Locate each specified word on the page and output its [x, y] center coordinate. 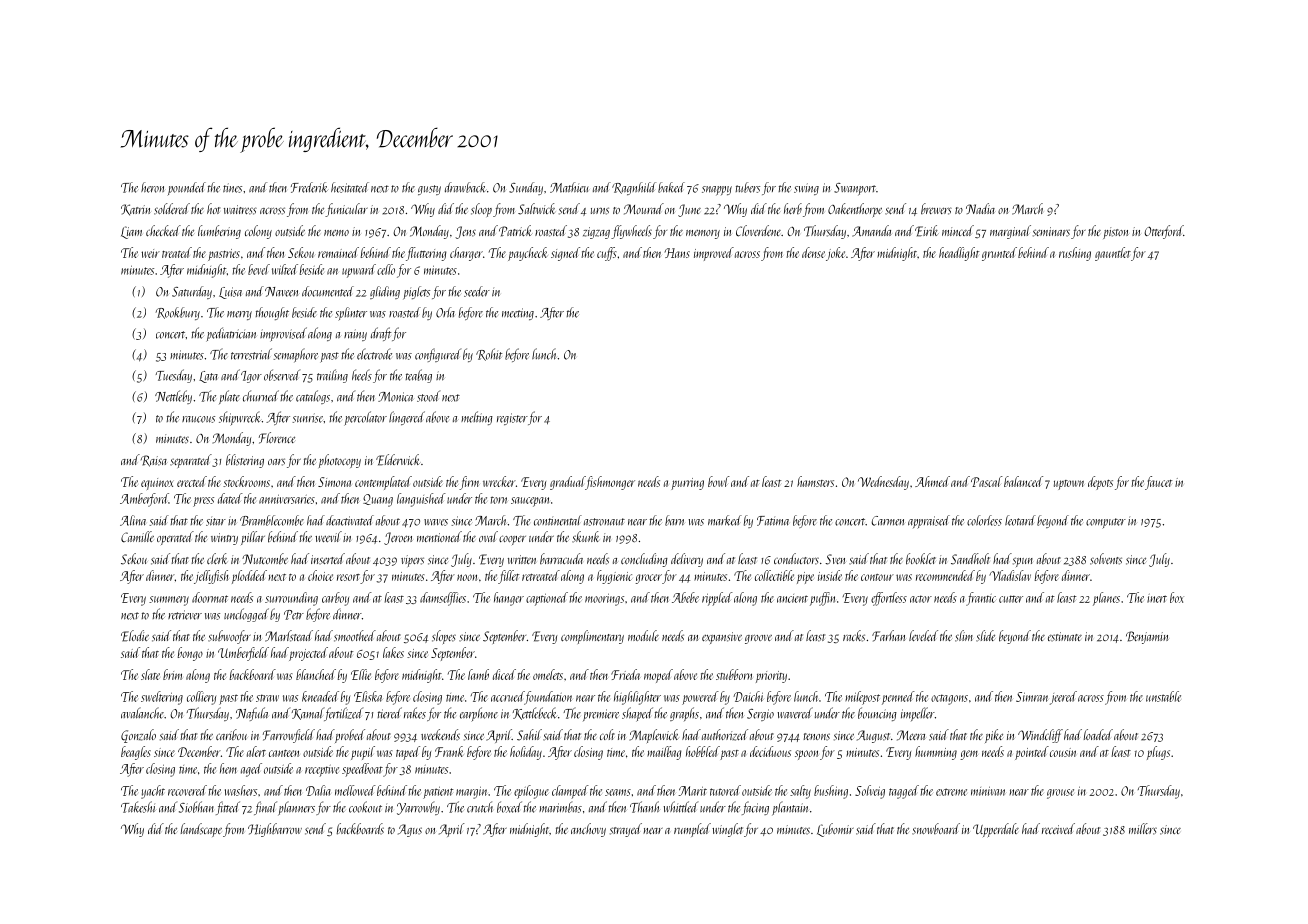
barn [674, 520]
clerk [217, 559]
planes [1106, 599]
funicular [346, 210]
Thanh [645, 807]
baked [671, 187]
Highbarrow [275, 830]
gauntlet [1113, 254]
